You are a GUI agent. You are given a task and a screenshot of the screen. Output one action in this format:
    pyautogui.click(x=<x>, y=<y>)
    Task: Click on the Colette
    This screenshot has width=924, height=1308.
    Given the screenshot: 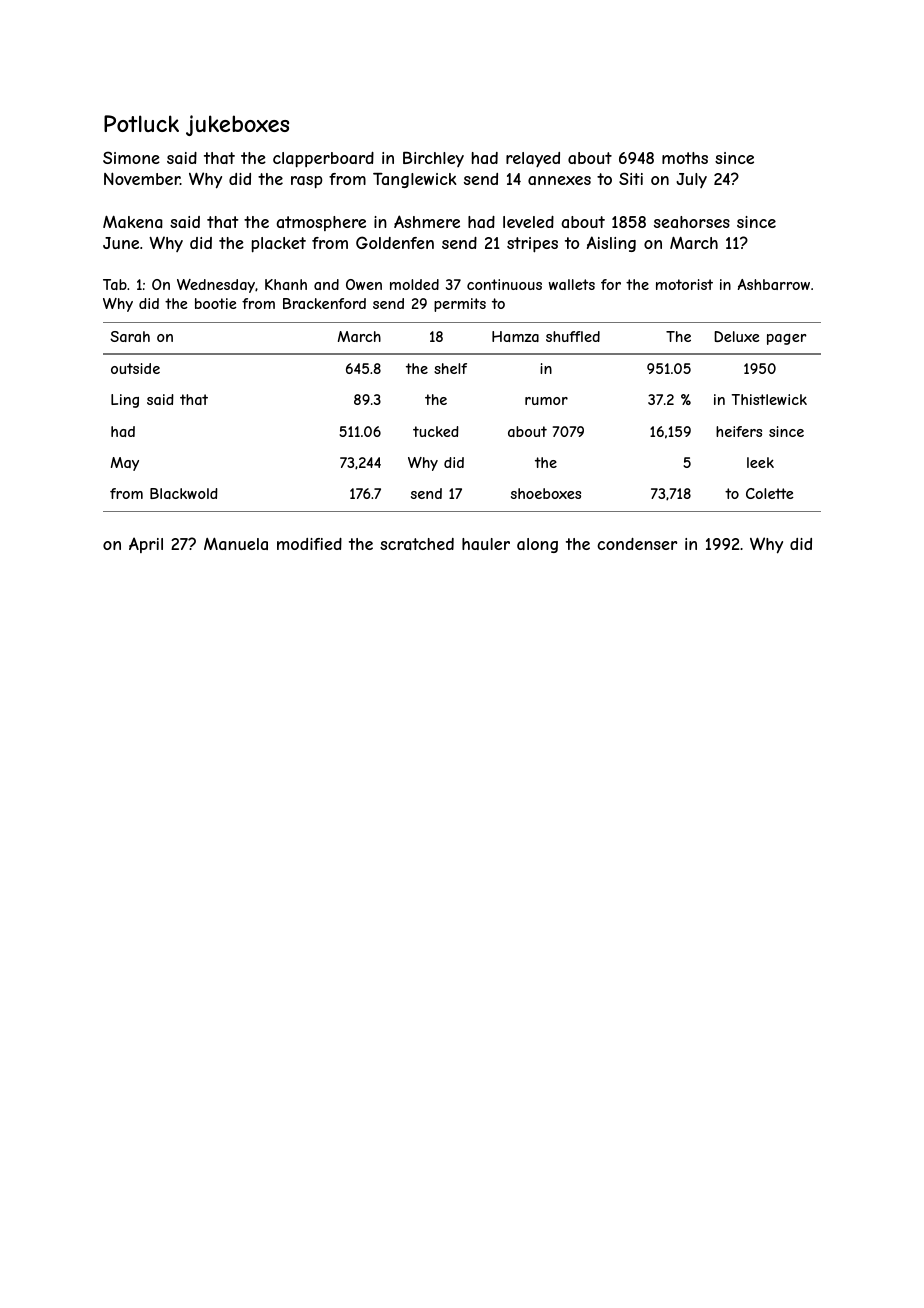 What is the action you would take?
    pyautogui.click(x=770, y=493)
